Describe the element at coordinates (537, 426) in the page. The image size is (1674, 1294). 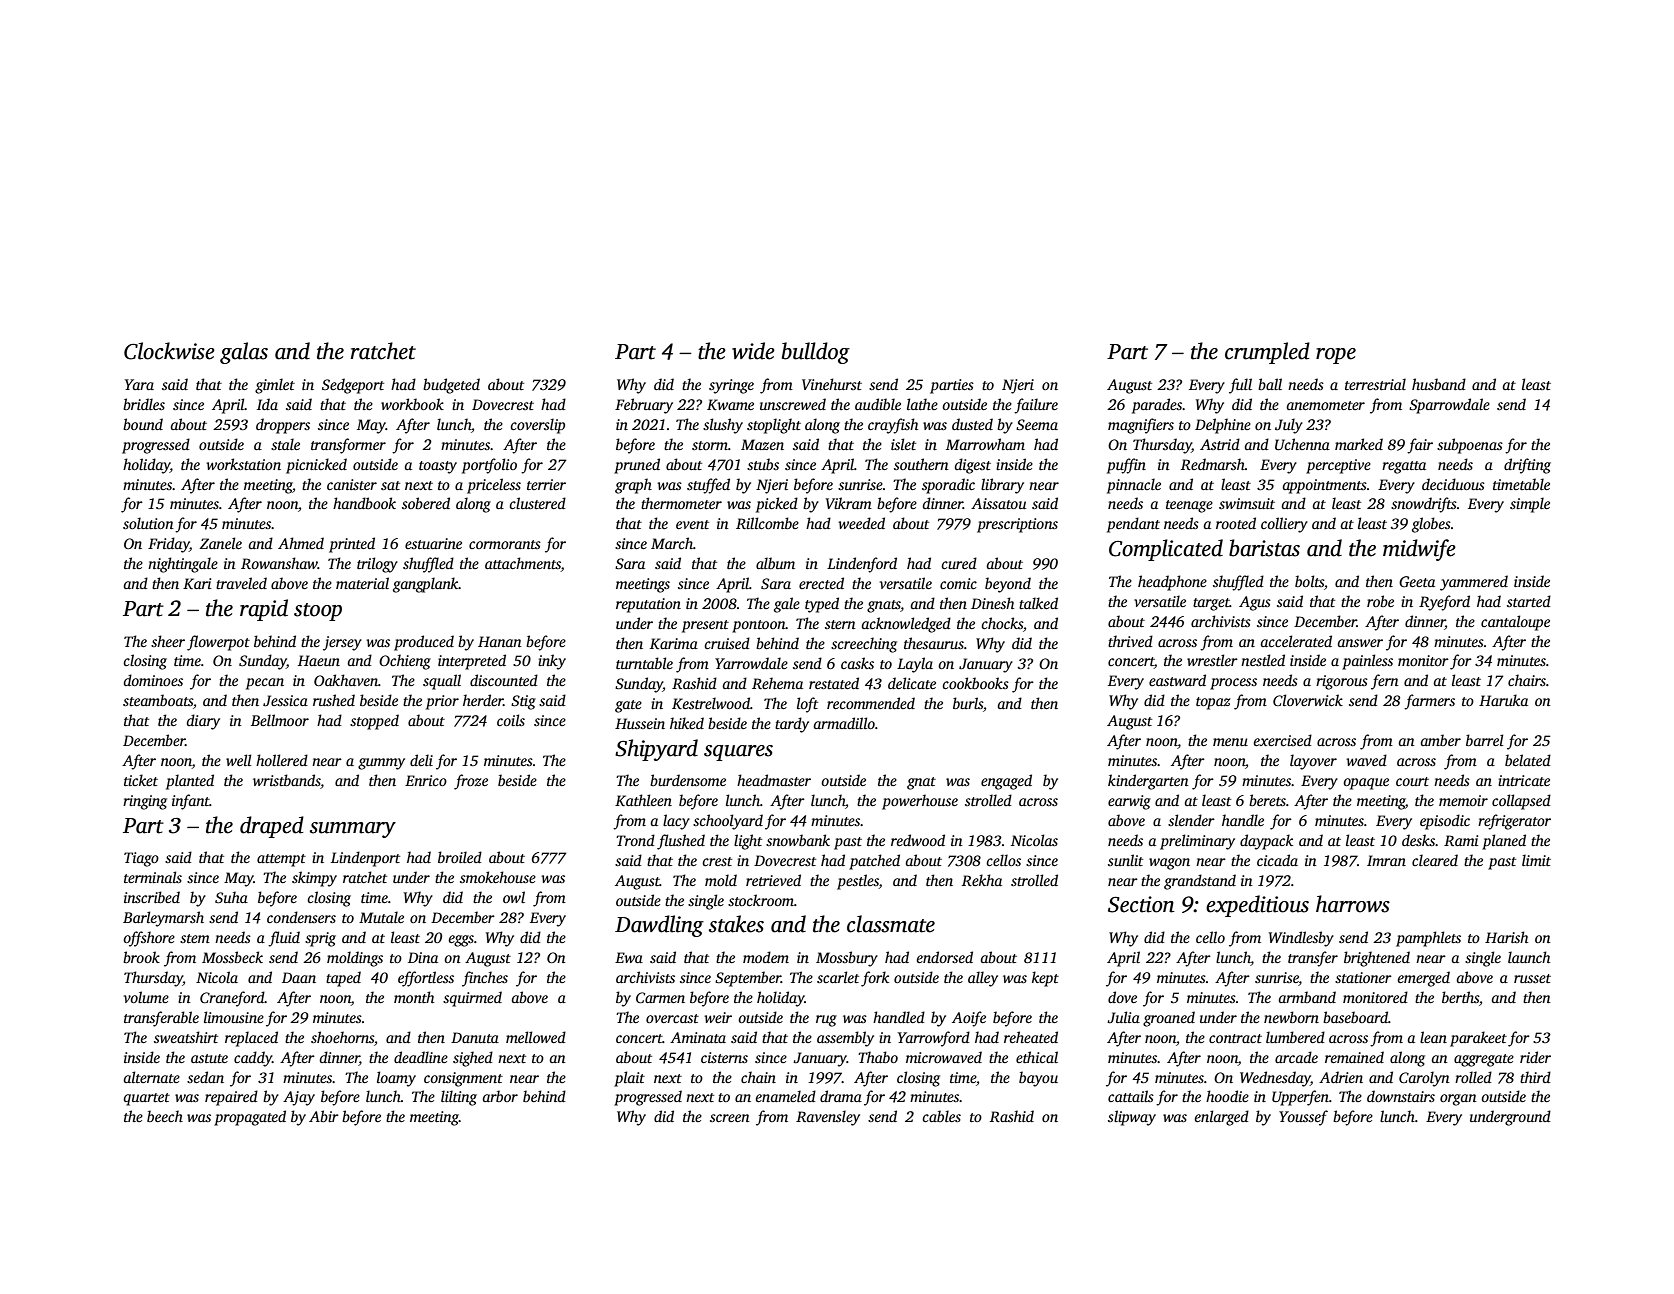
I see `coverslip` at that location.
